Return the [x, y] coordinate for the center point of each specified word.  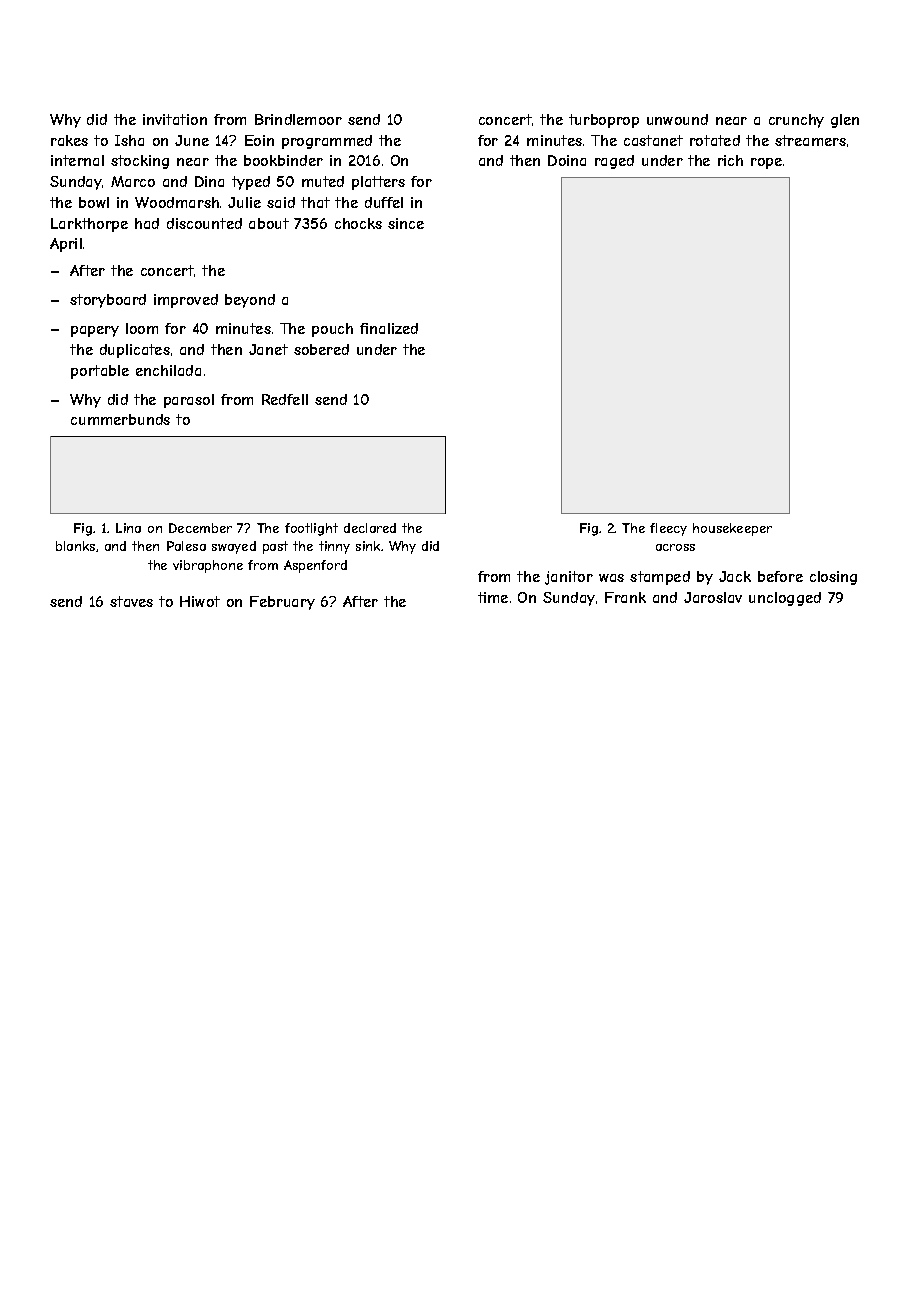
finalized [389, 328]
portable [100, 372]
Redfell [285, 399]
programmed [327, 142]
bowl [94, 202]
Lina [128, 528]
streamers [810, 140]
